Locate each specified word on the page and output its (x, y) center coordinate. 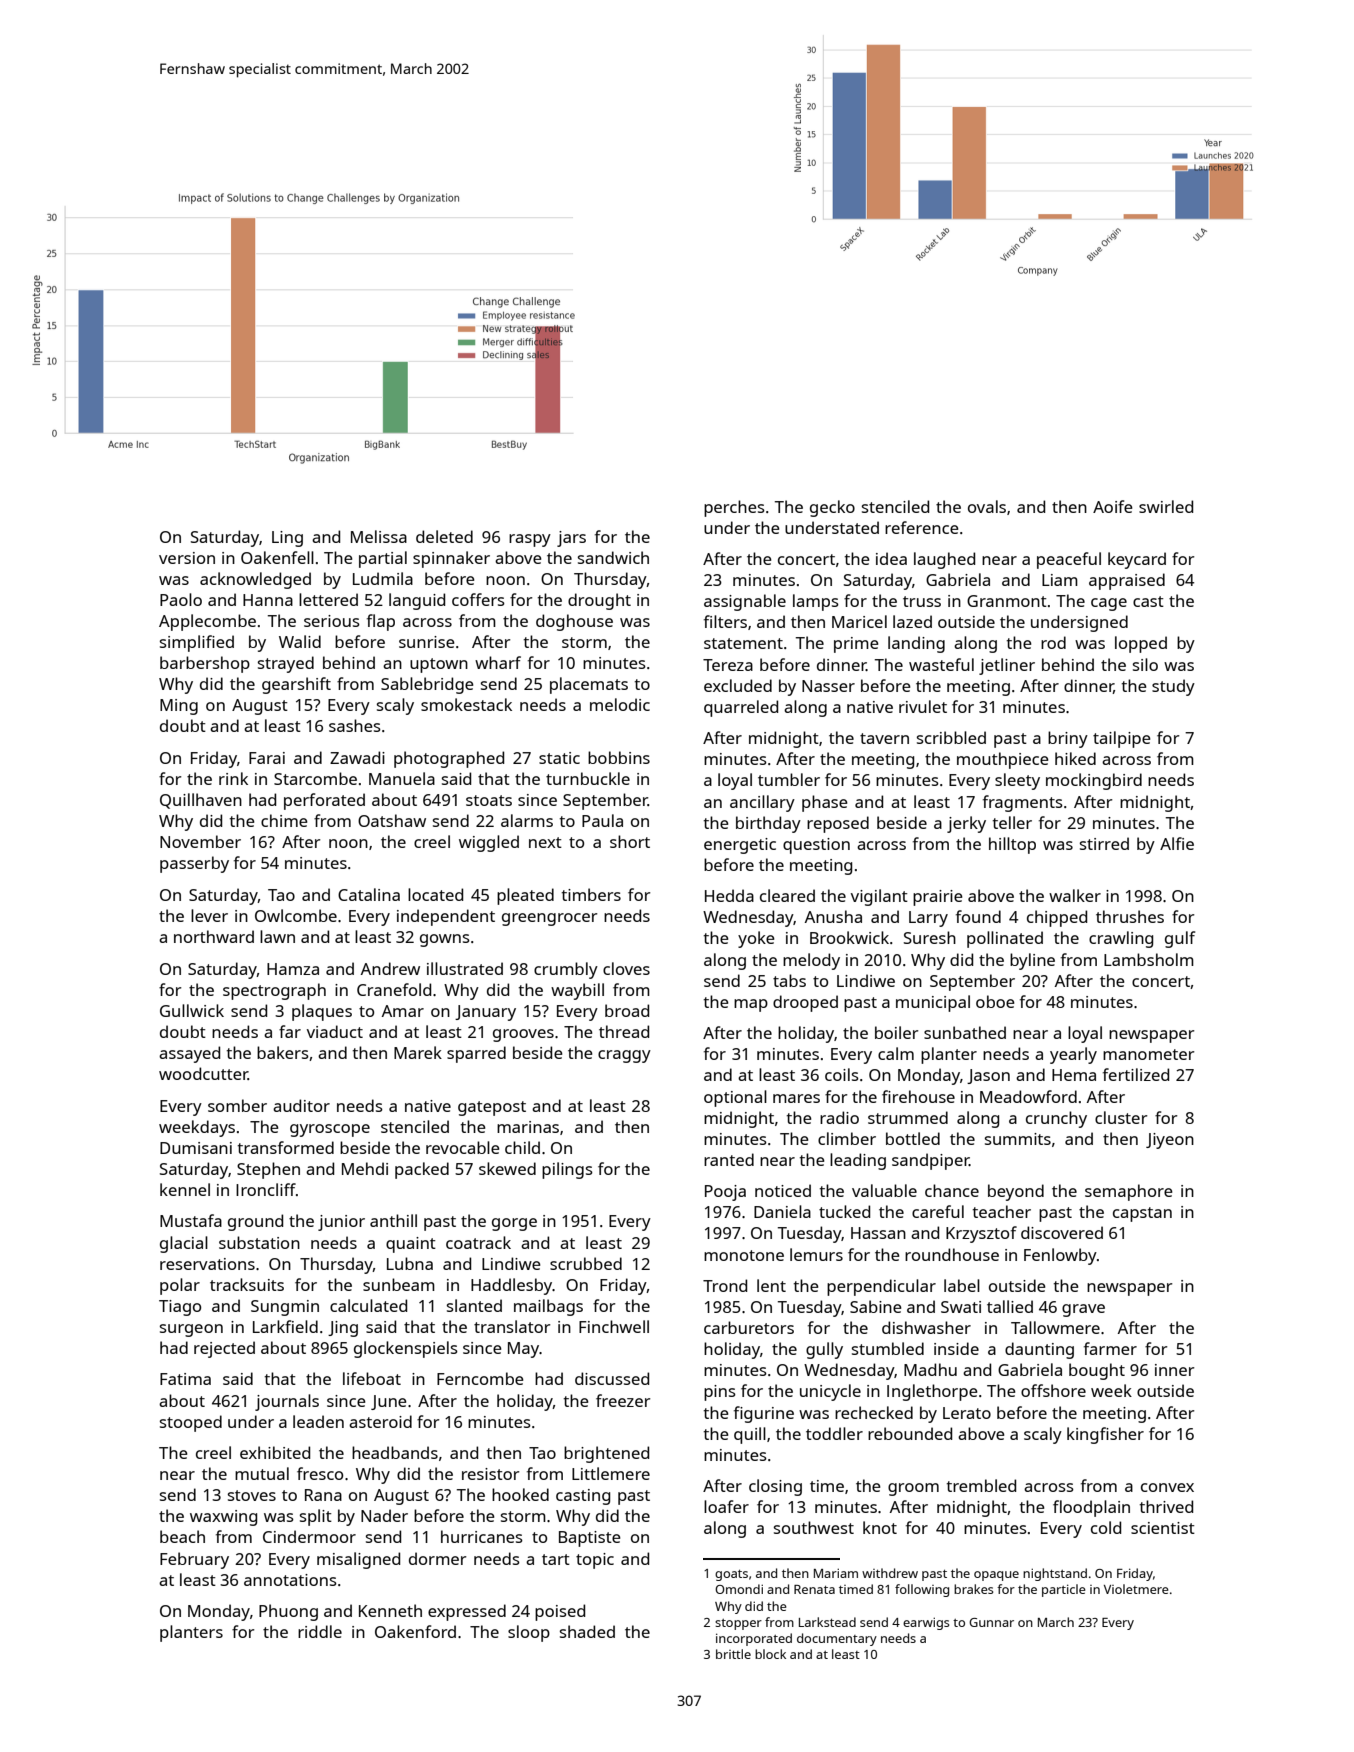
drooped (805, 1003)
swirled (1166, 506)
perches (734, 508)
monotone (744, 1255)
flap (381, 622)
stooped (191, 1423)
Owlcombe (296, 915)
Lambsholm (1149, 959)
